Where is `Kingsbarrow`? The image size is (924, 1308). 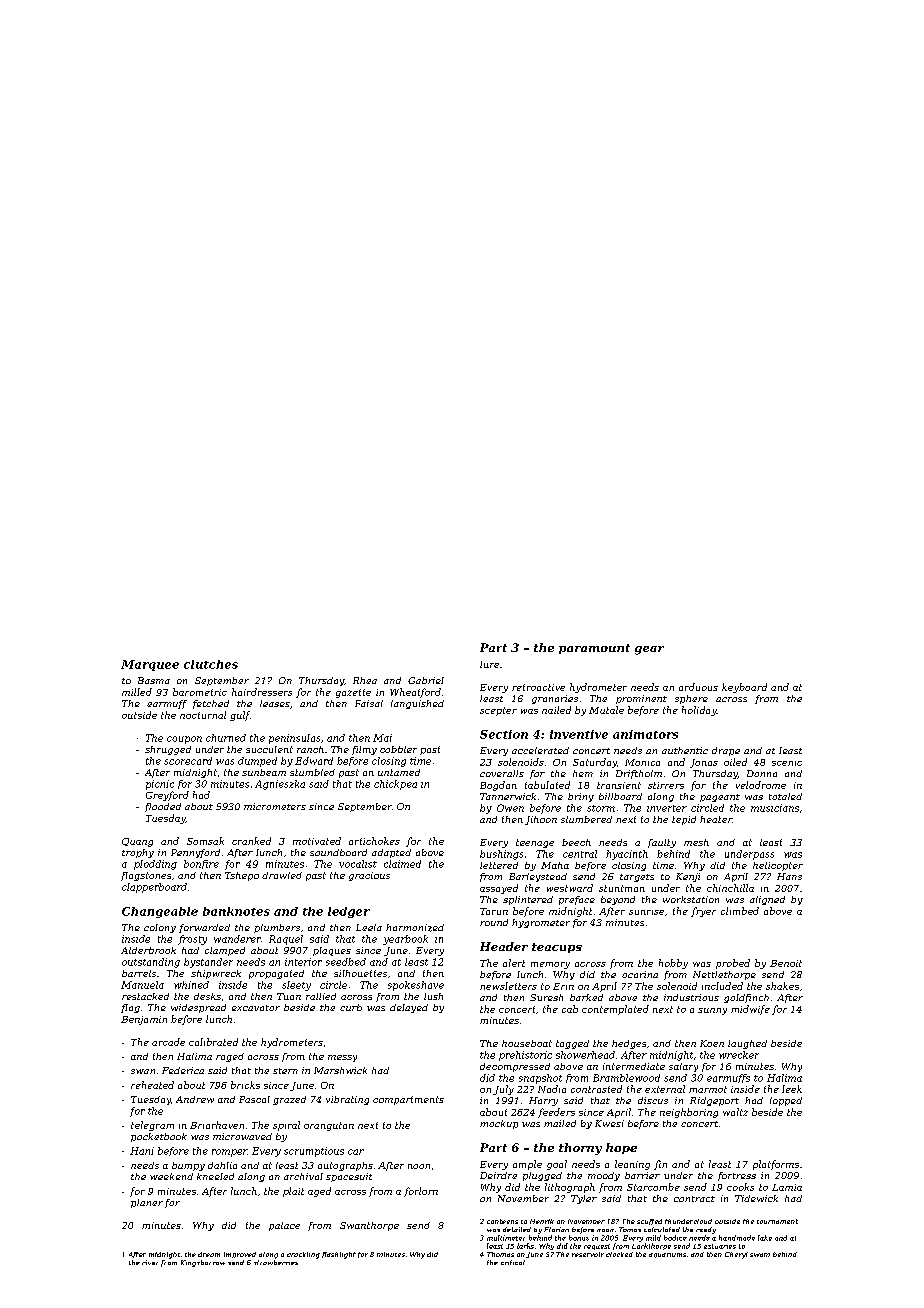
Kingsbarrow is located at coordinates (203, 1263).
